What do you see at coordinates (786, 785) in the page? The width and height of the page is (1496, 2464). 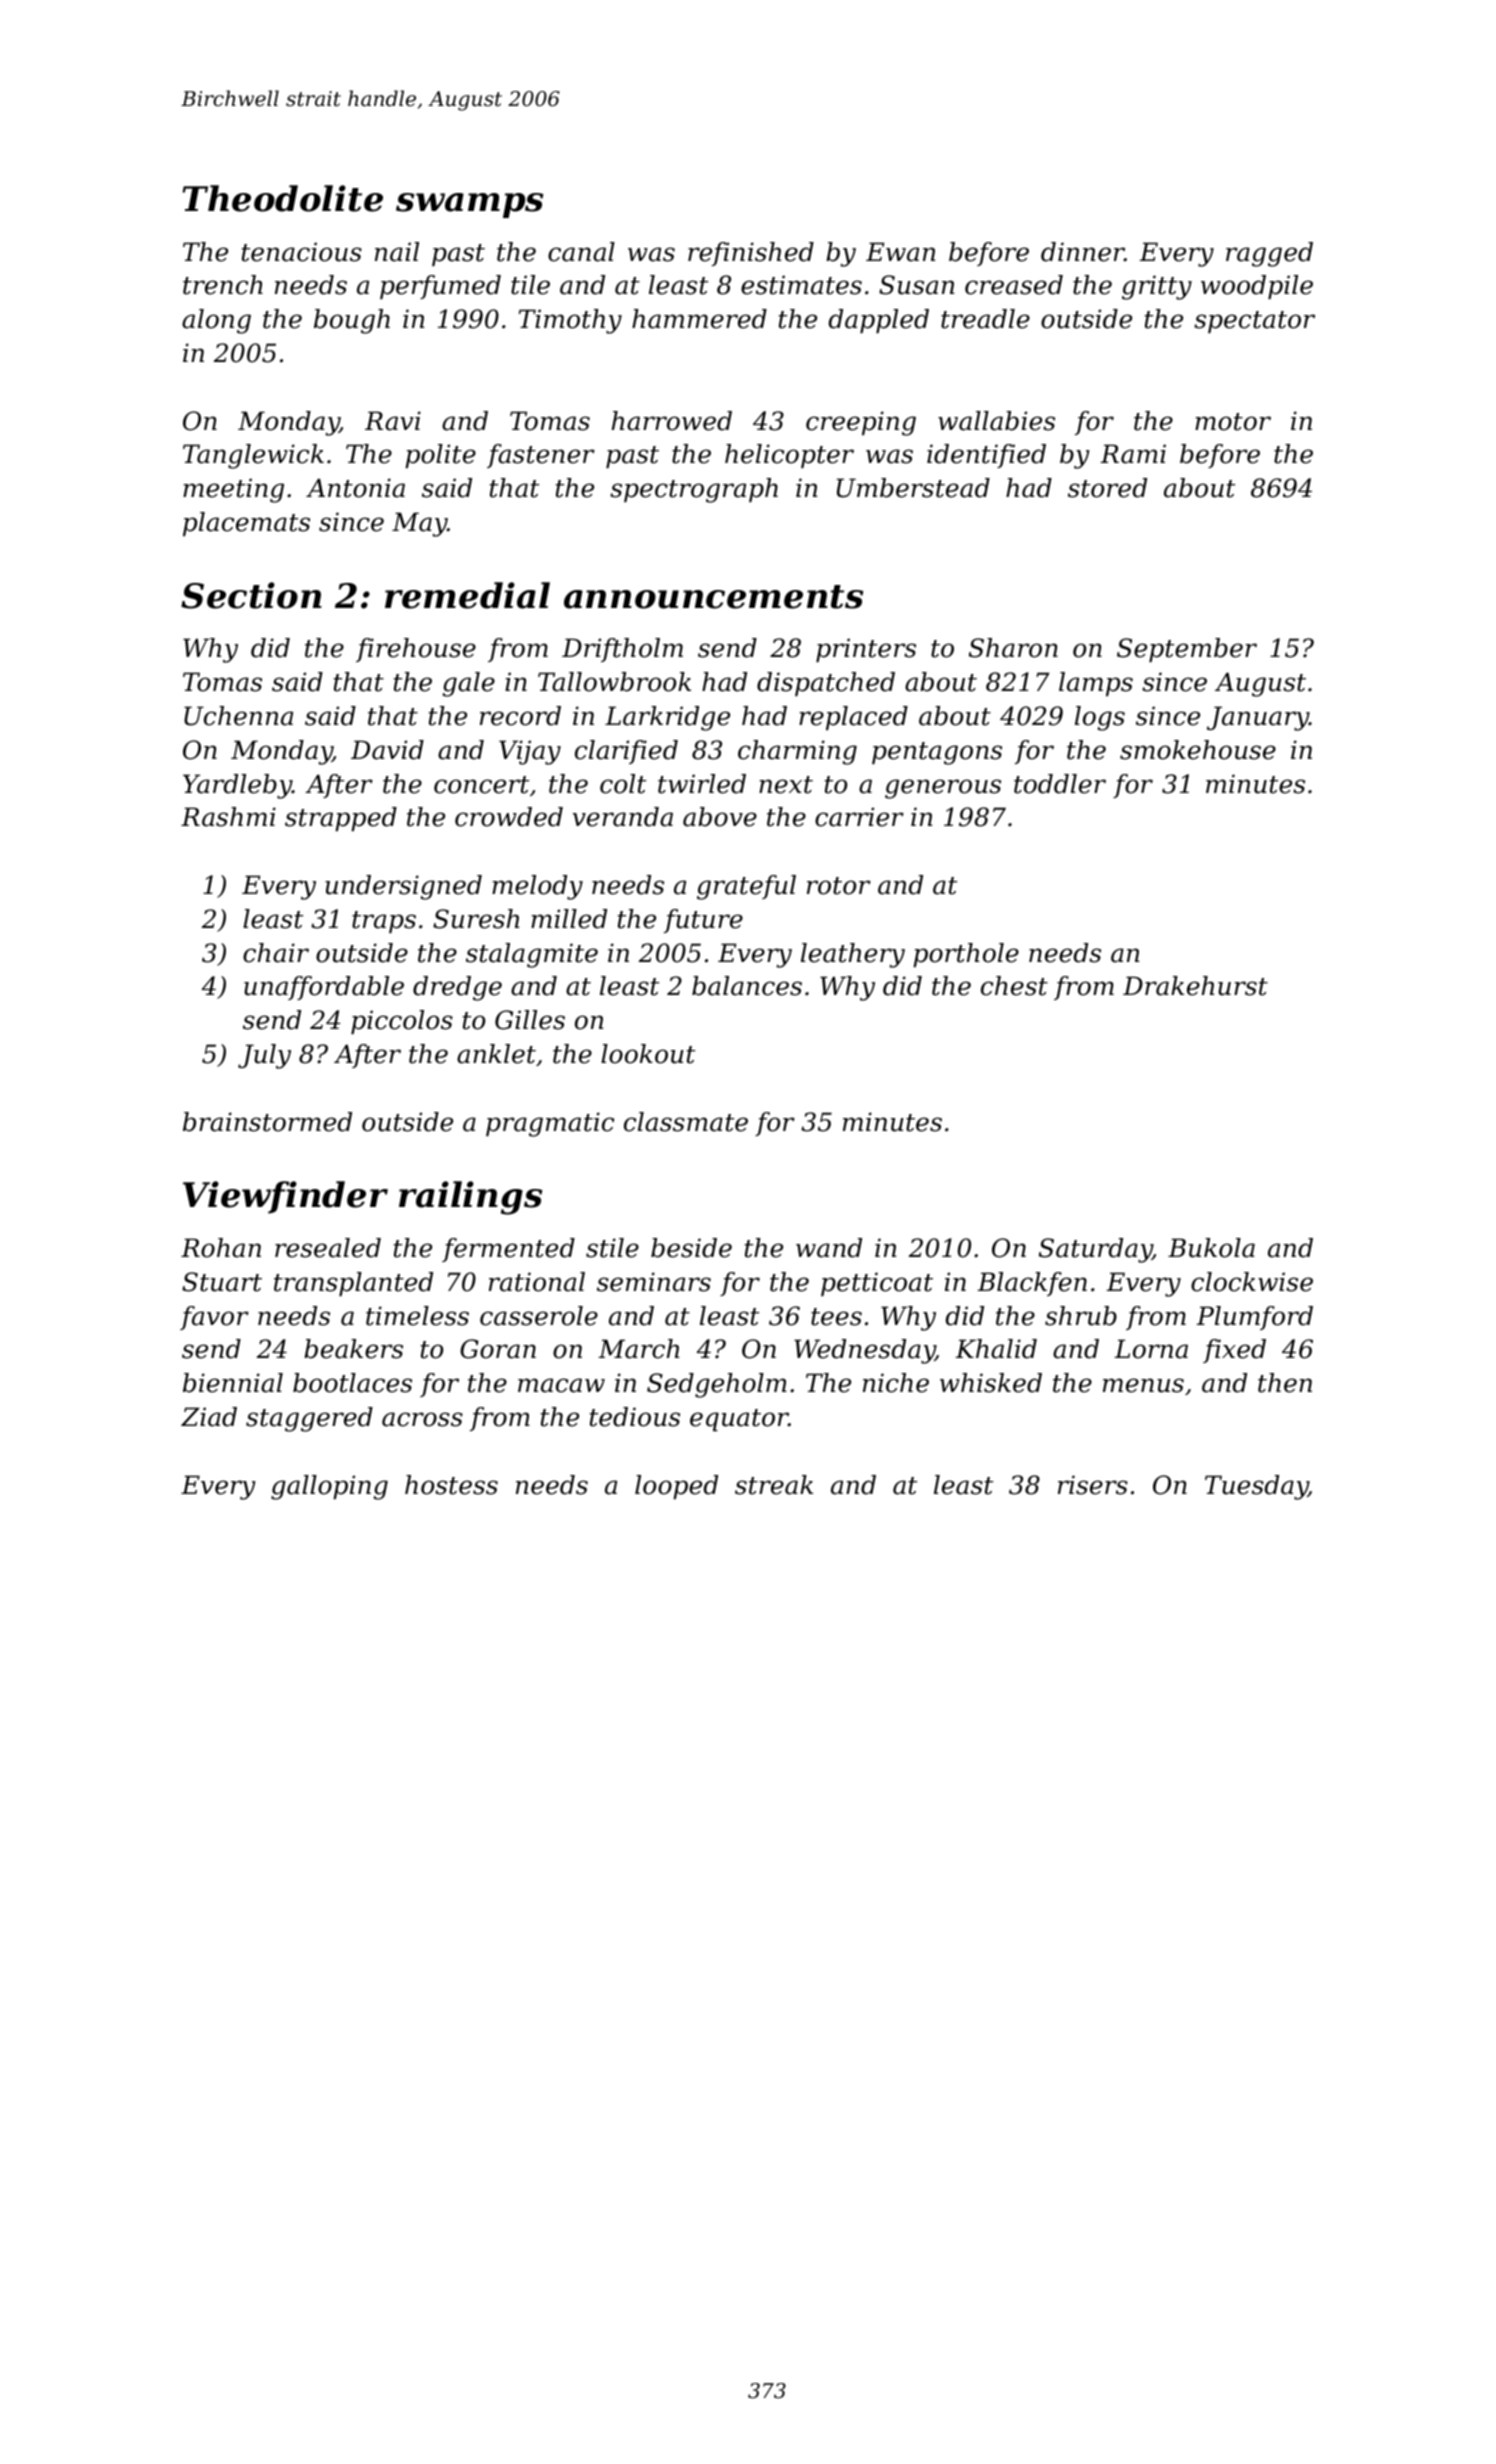 I see `next` at bounding box center [786, 785].
